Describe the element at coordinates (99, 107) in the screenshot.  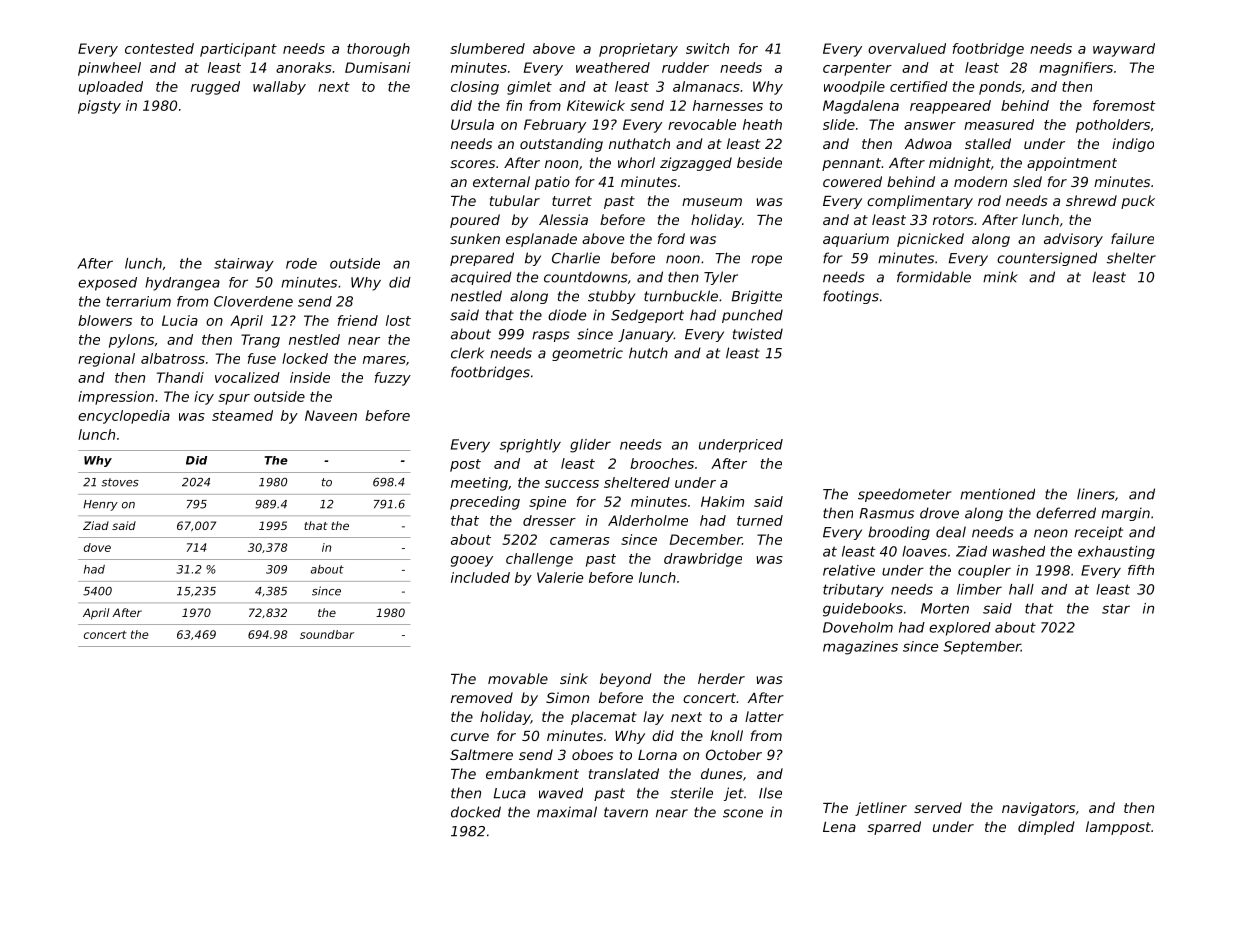
I see `pigsty` at that location.
